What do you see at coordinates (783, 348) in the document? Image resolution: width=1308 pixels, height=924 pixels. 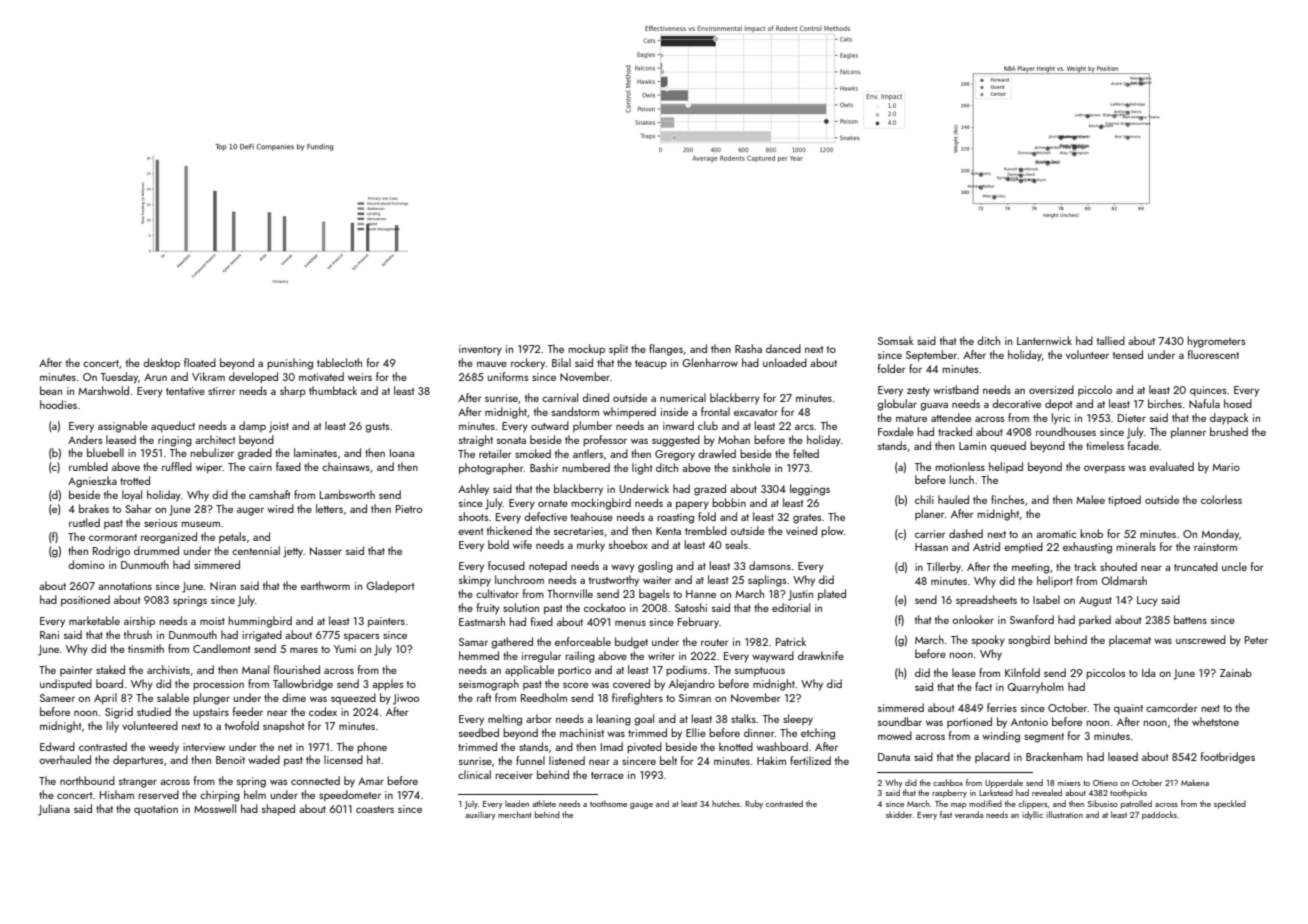 I see `danced` at bounding box center [783, 348].
